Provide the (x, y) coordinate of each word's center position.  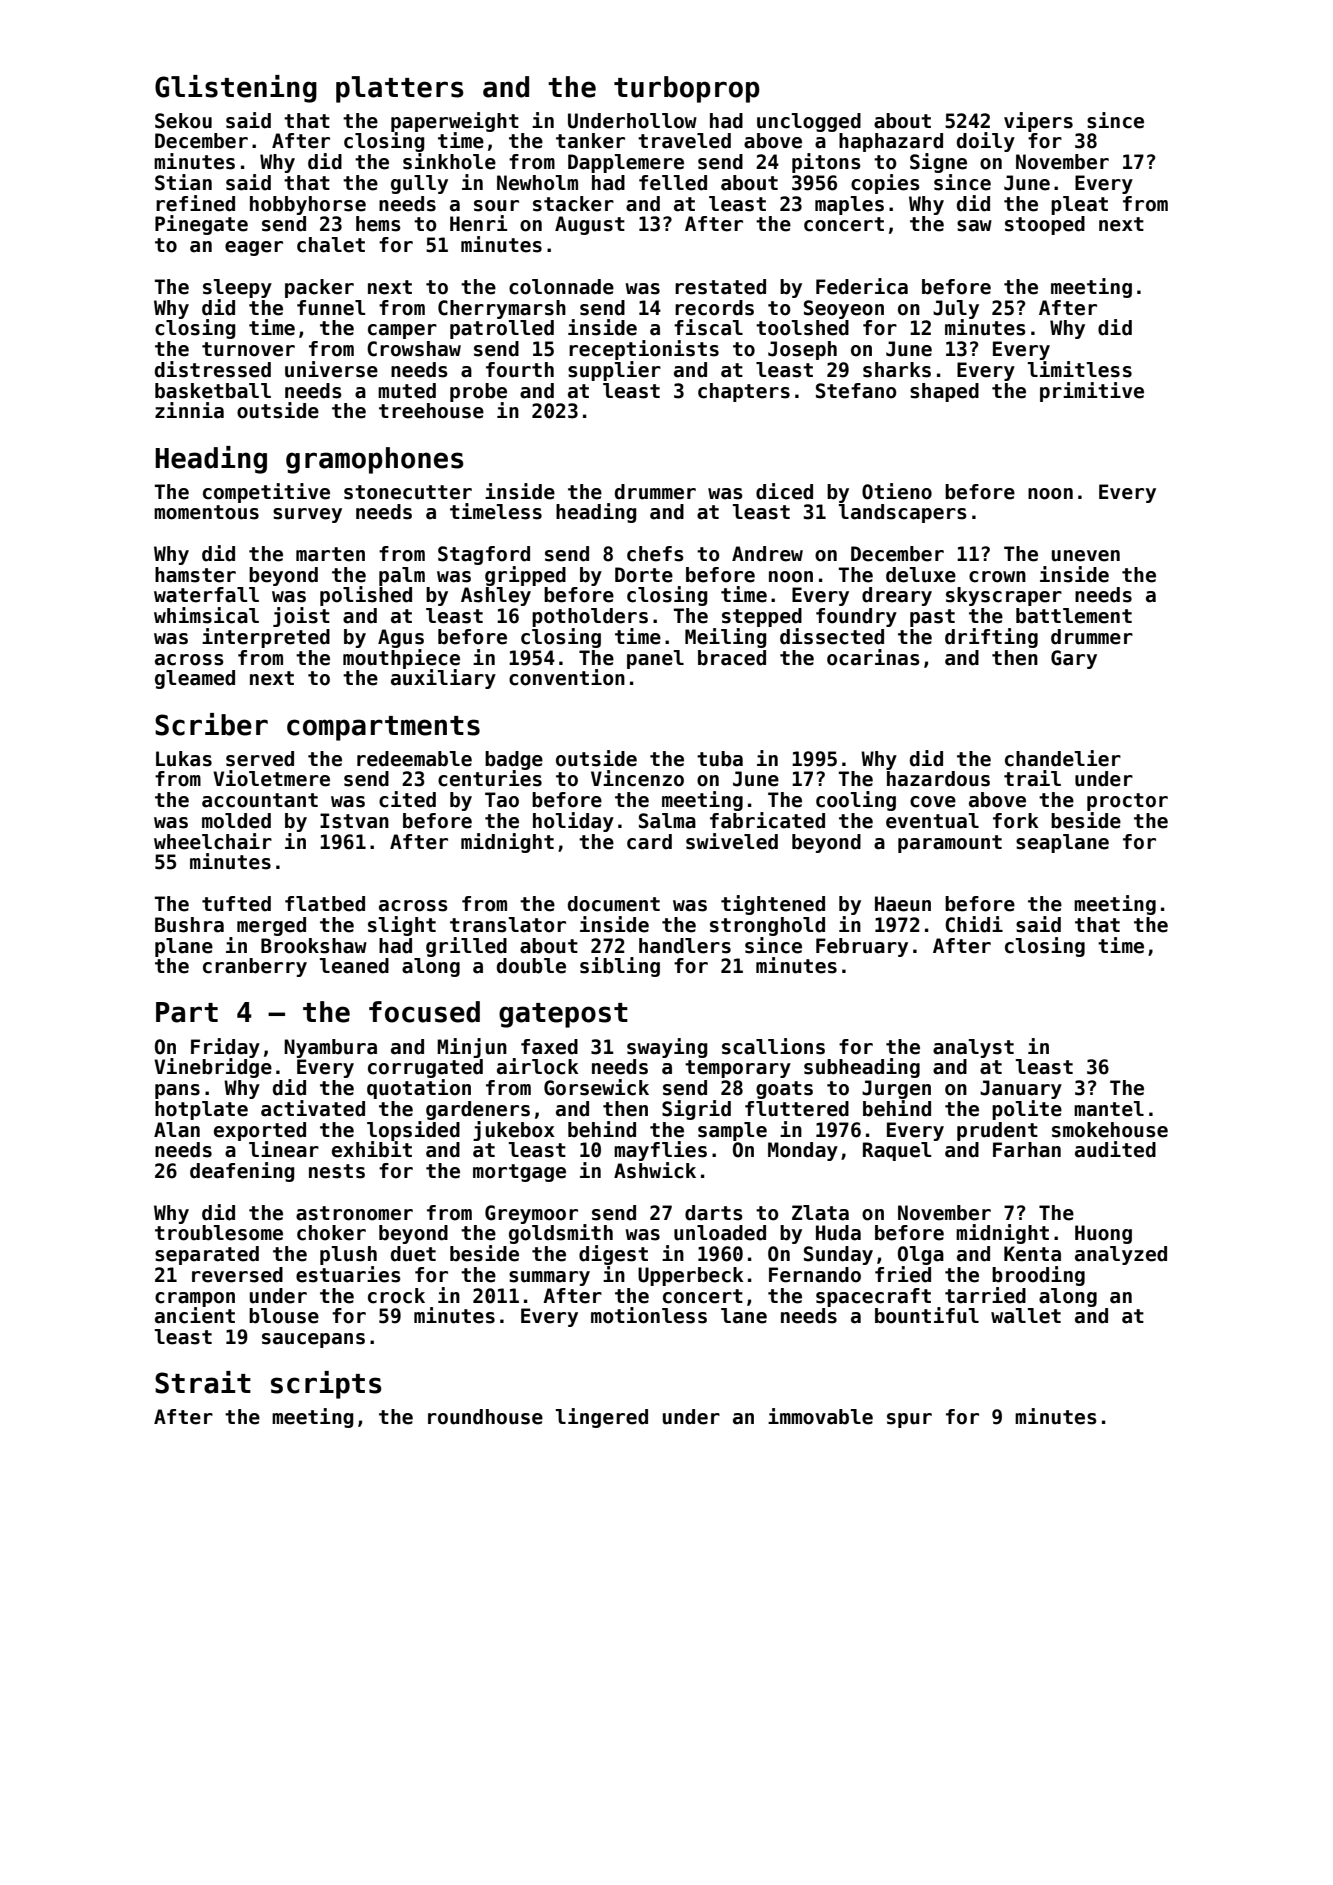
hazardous (938, 779)
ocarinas (873, 657)
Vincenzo (637, 778)
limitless (1080, 369)
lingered (602, 1418)
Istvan (354, 821)
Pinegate (201, 225)
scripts (326, 1385)
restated (720, 287)
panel (655, 659)
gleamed (195, 679)
